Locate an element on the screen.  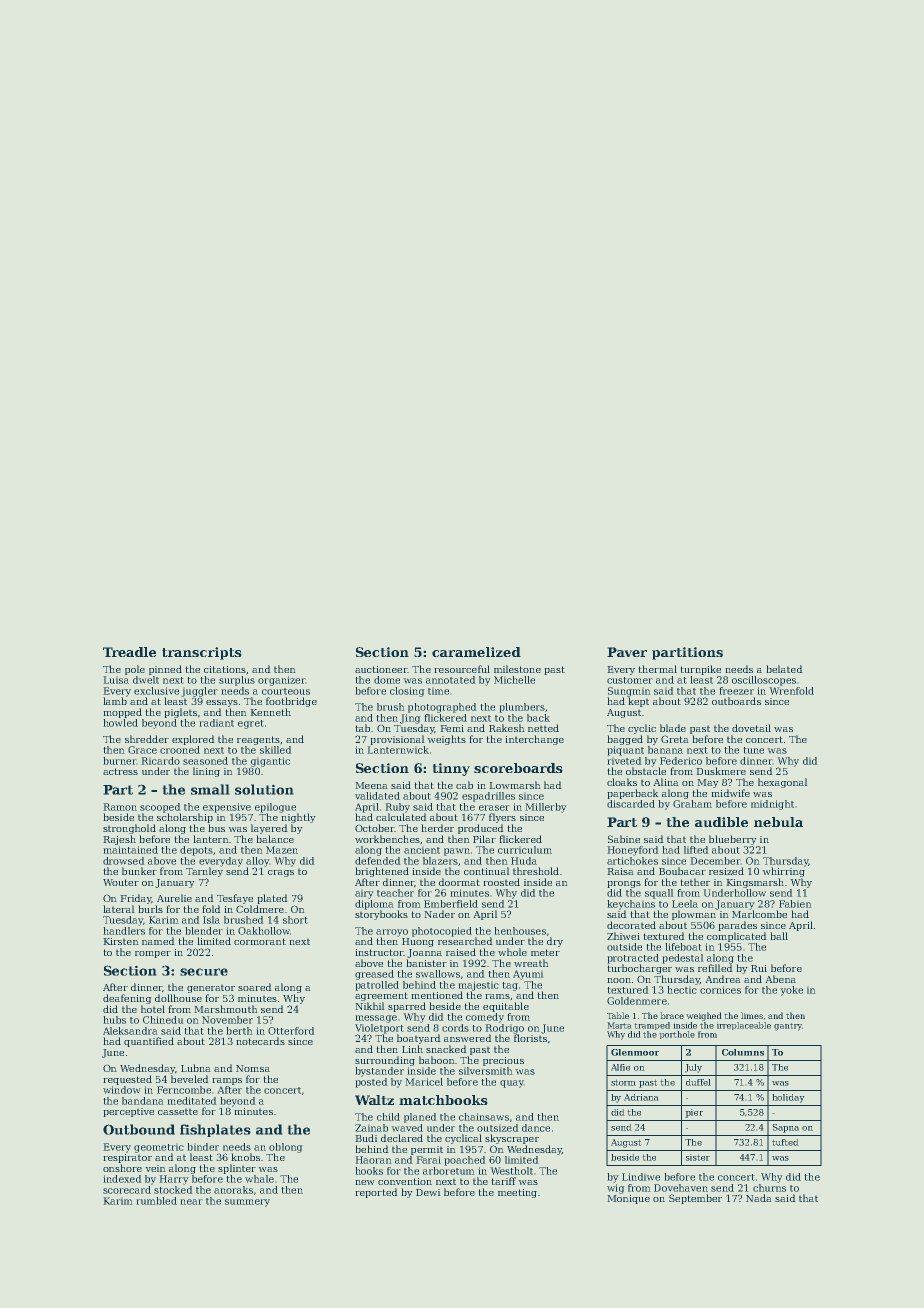
Zhiwei is located at coordinates (623, 936).
